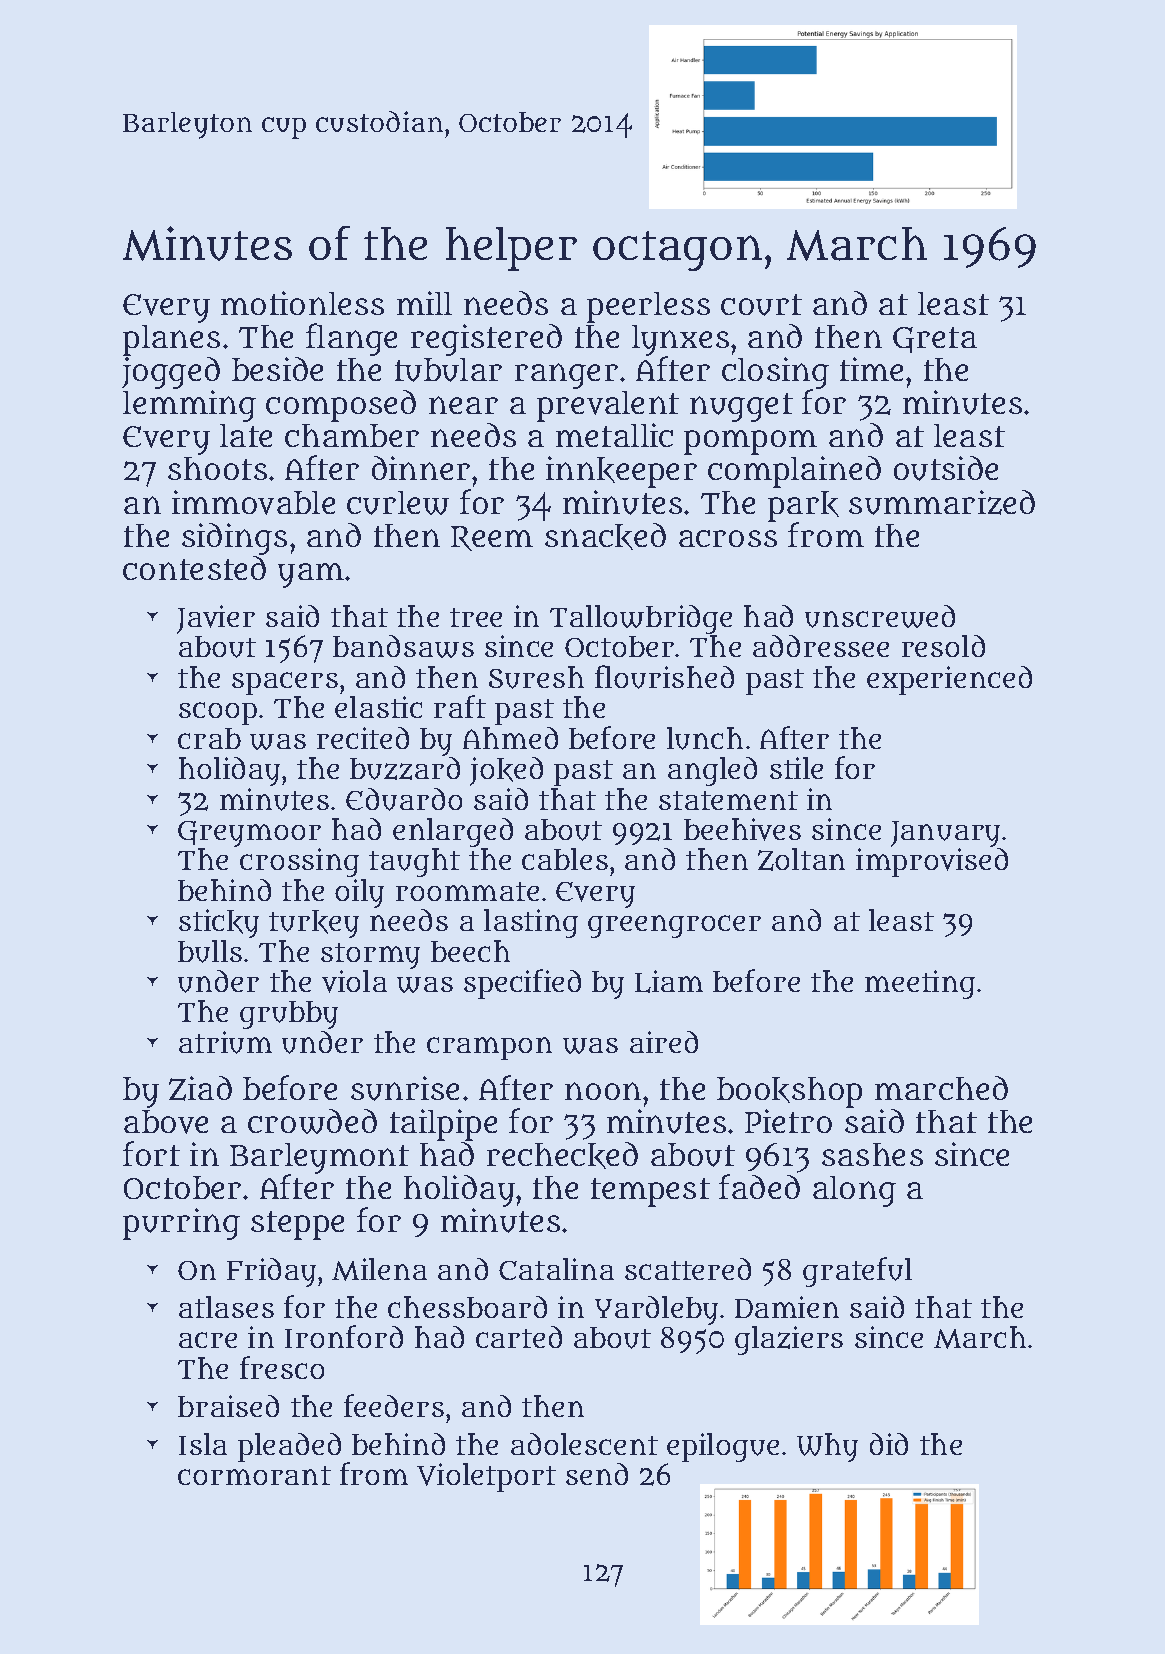 The width and height of the document is (1165, 1654). Describe the element at coordinates (932, 862) in the document. I see `improvised` at that location.
